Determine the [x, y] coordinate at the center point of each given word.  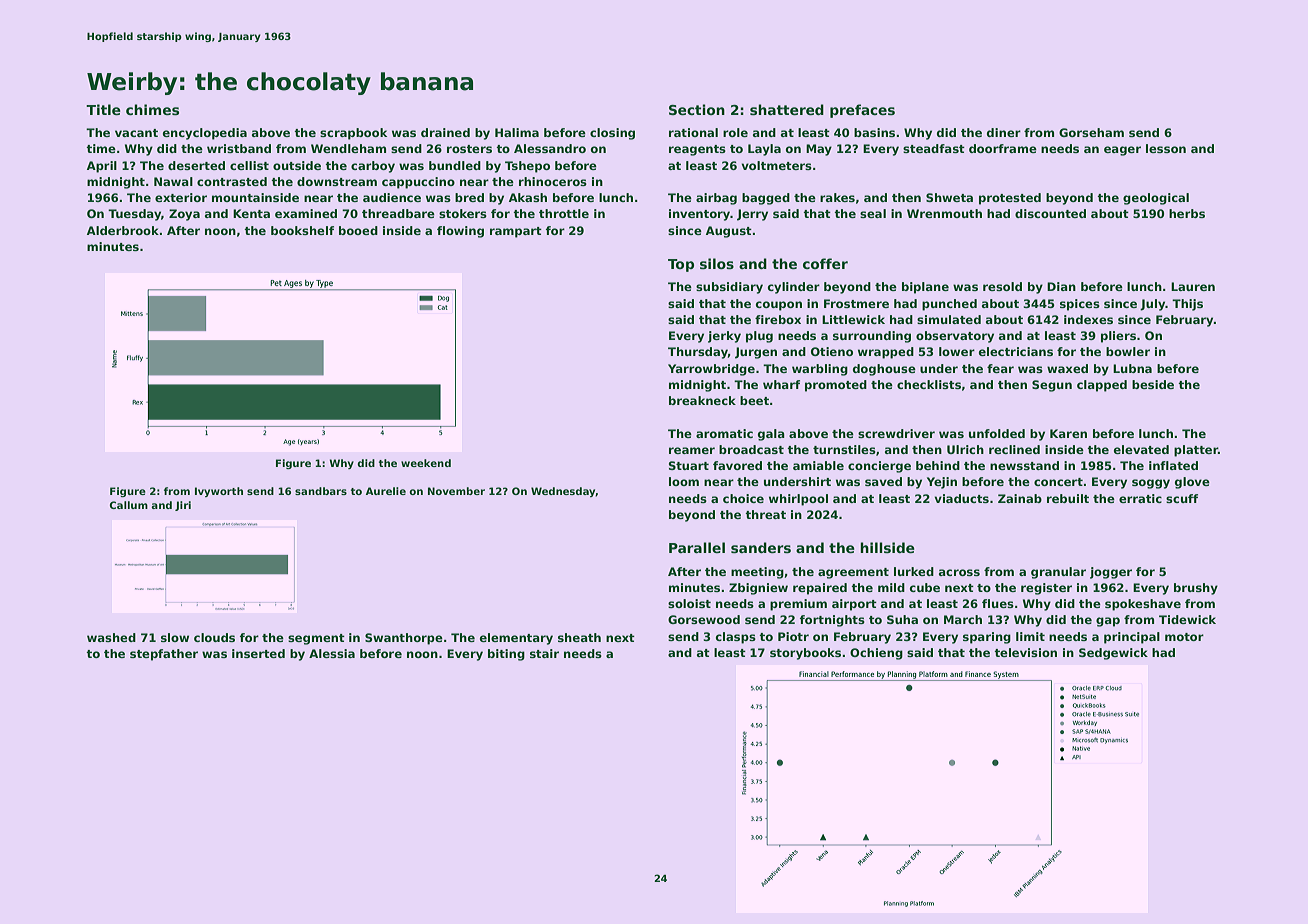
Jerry [752, 215]
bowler [1128, 351]
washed [111, 637]
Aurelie [386, 491]
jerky [724, 337]
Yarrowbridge [711, 370]
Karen [1068, 433]
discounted [1050, 213]
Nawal [173, 181]
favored [737, 465]
